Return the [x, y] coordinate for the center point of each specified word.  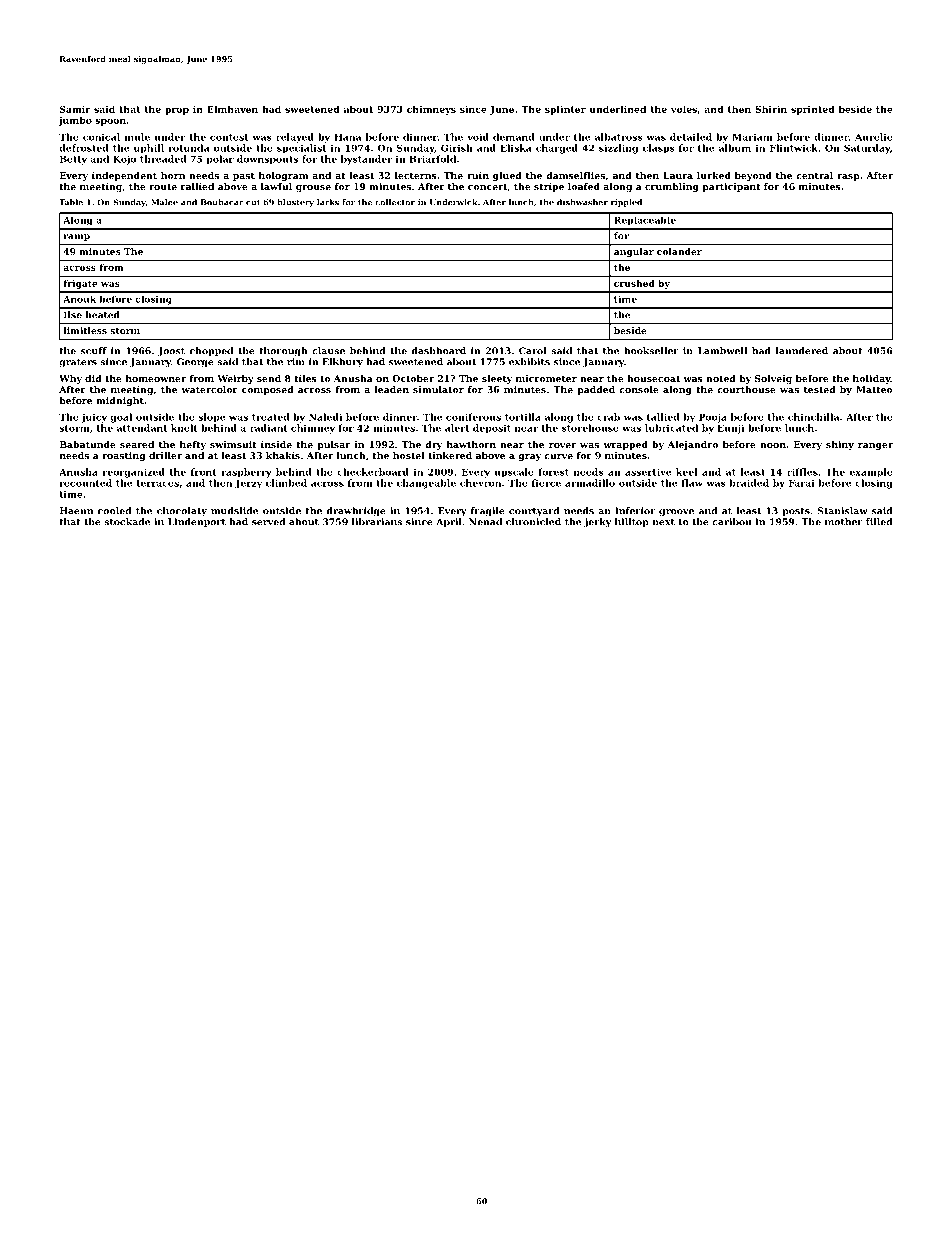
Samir [75, 109]
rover [562, 445]
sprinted [813, 110]
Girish [457, 148]
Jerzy [248, 484]
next [664, 522]
